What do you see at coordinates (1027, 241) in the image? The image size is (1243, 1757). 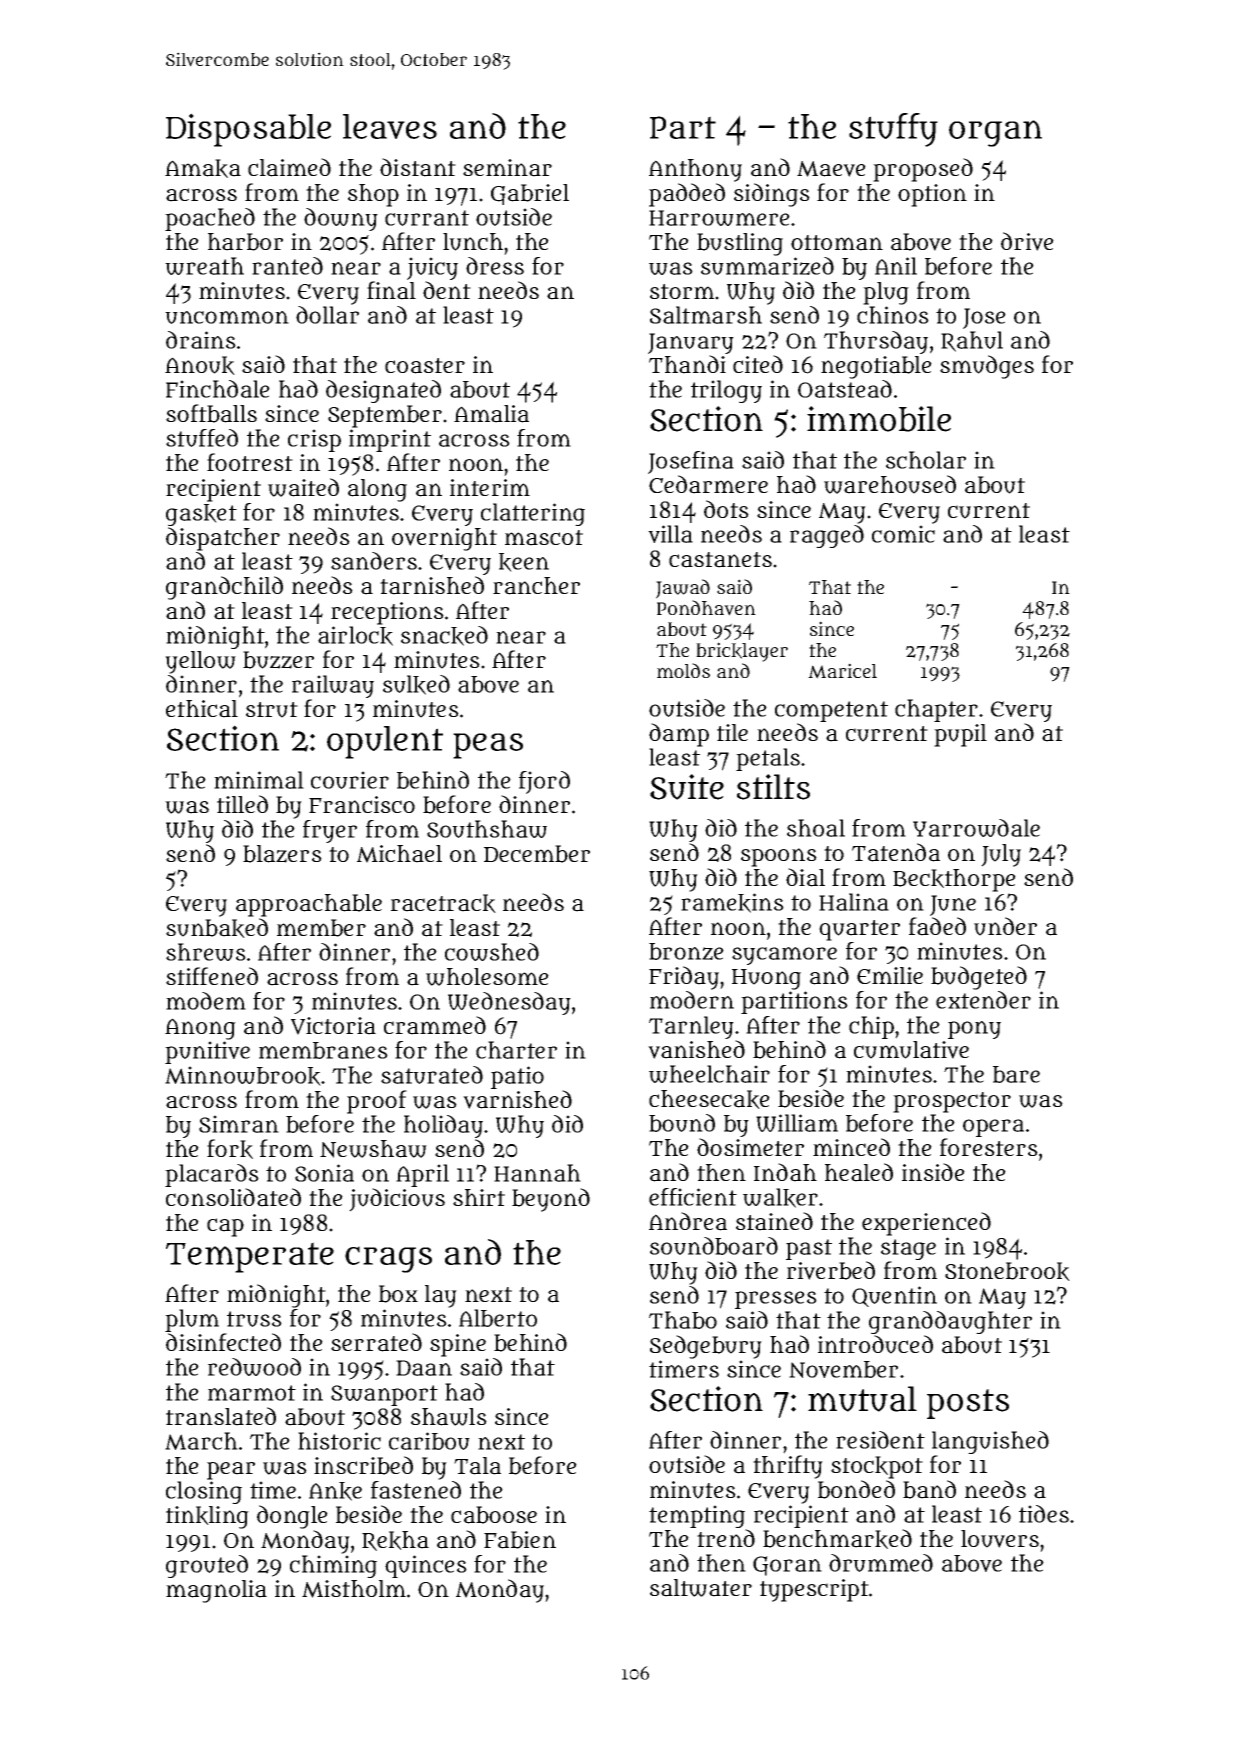 I see `drive` at bounding box center [1027, 241].
